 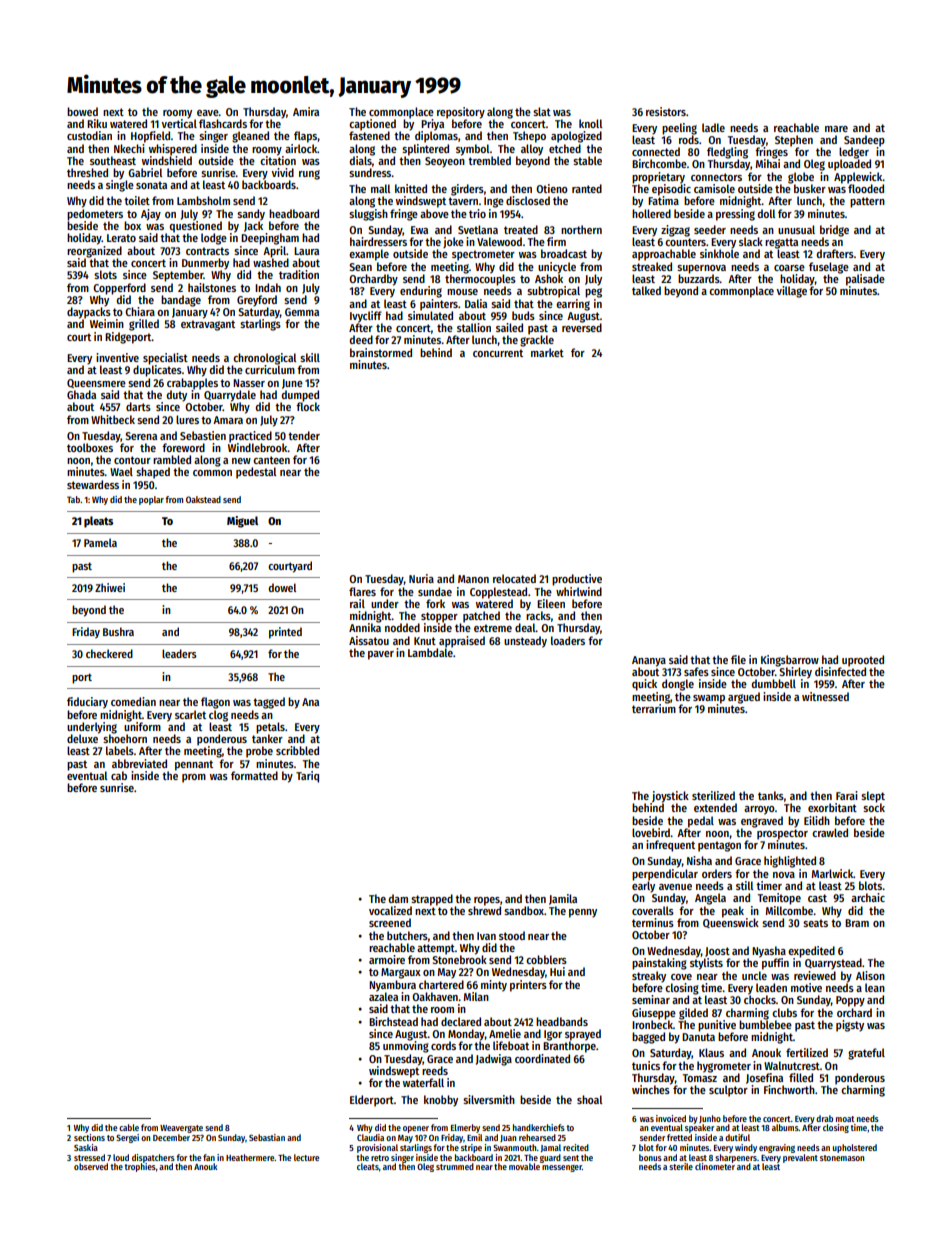 What do you see at coordinates (711, 1052) in the screenshot?
I see `Klaus` at bounding box center [711, 1052].
